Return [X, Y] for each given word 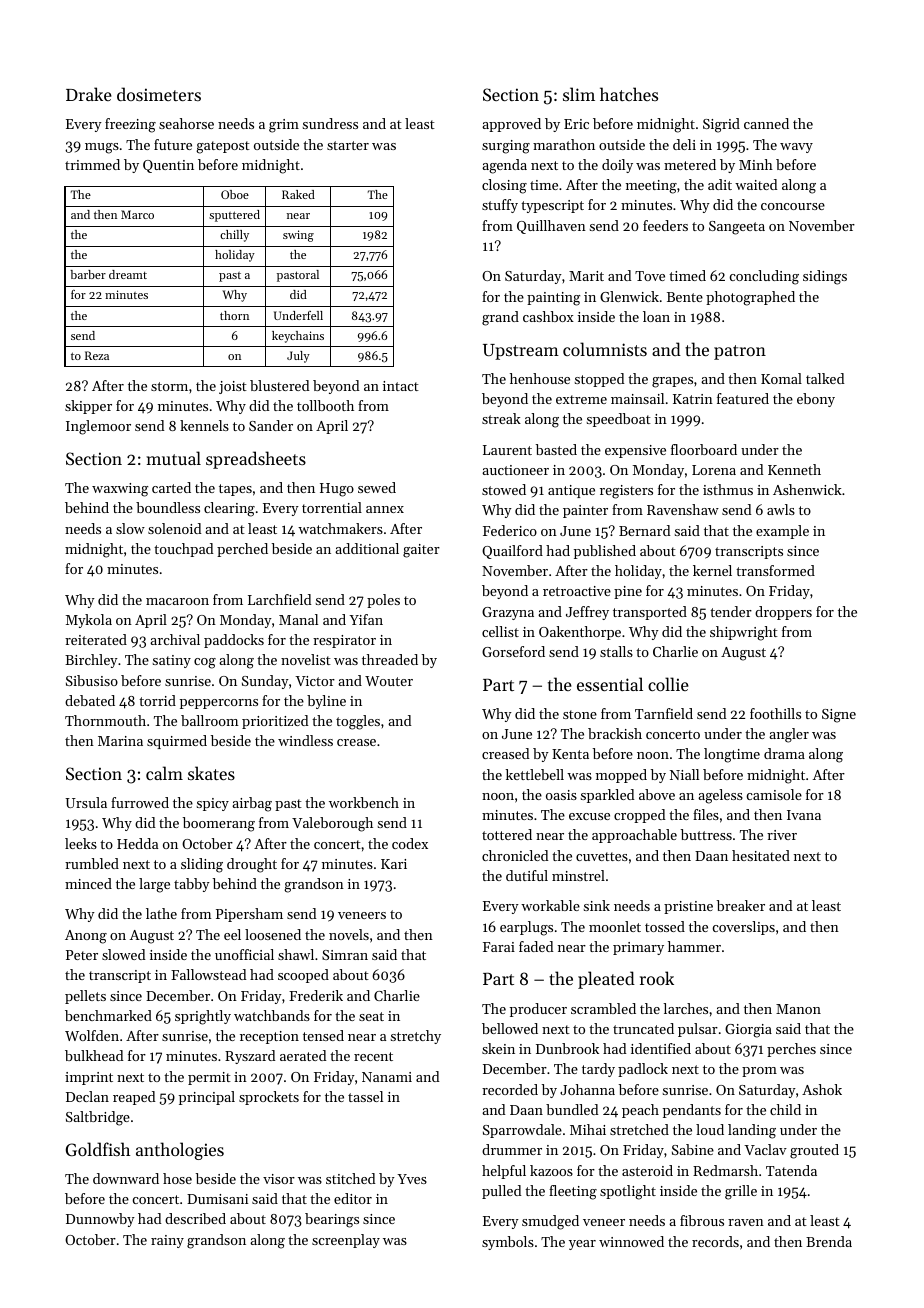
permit [209, 1078]
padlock [643, 1070]
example [782, 532]
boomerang [219, 824]
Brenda [829, 1241]
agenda [504, 166]
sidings [825, 277]
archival [175, 639]
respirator [344, 641]
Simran [345, 955]
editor [353, 1198]
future [173, 144]
